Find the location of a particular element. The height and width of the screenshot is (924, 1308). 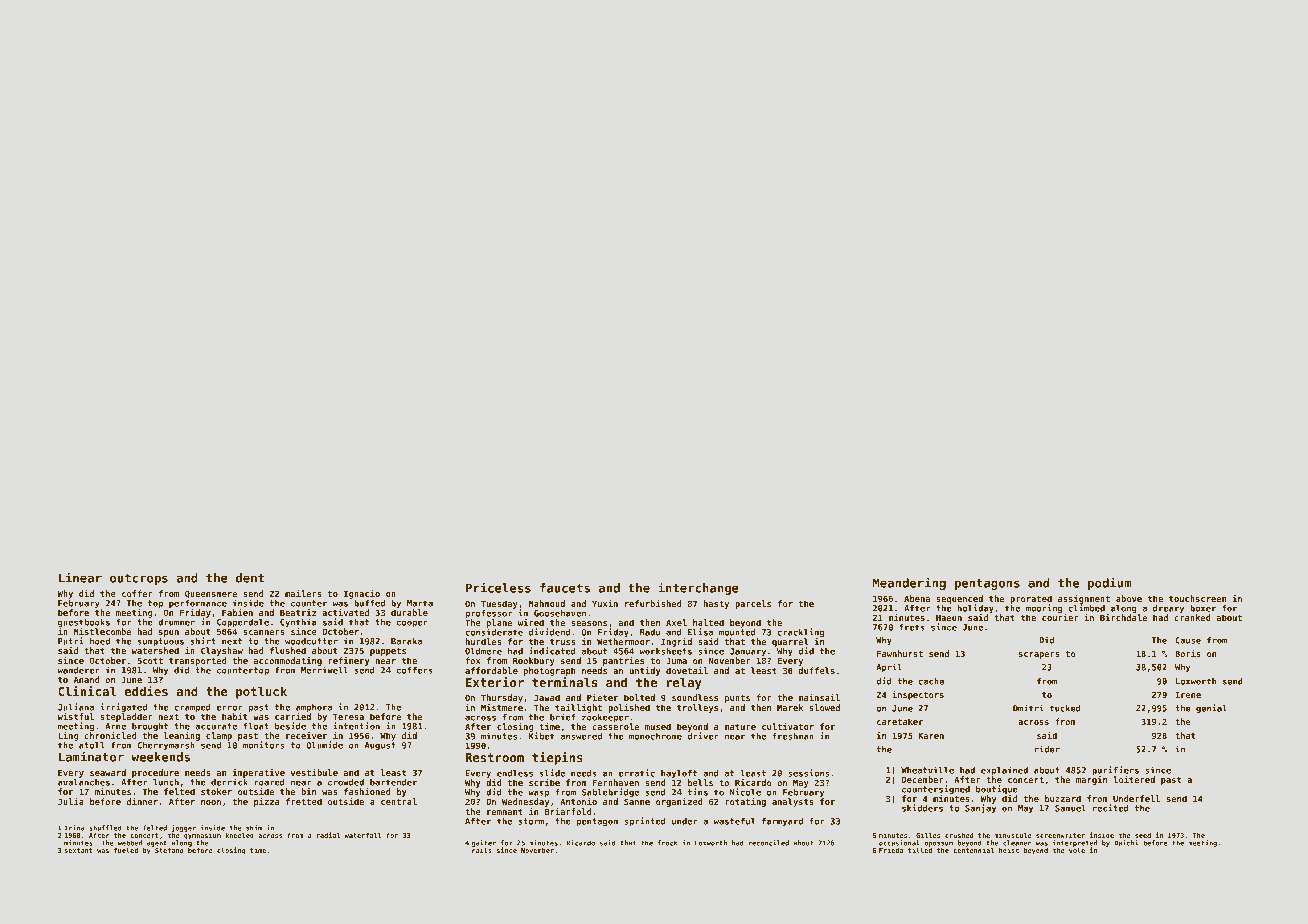

Thursday is located at coordinates (502, 698).
